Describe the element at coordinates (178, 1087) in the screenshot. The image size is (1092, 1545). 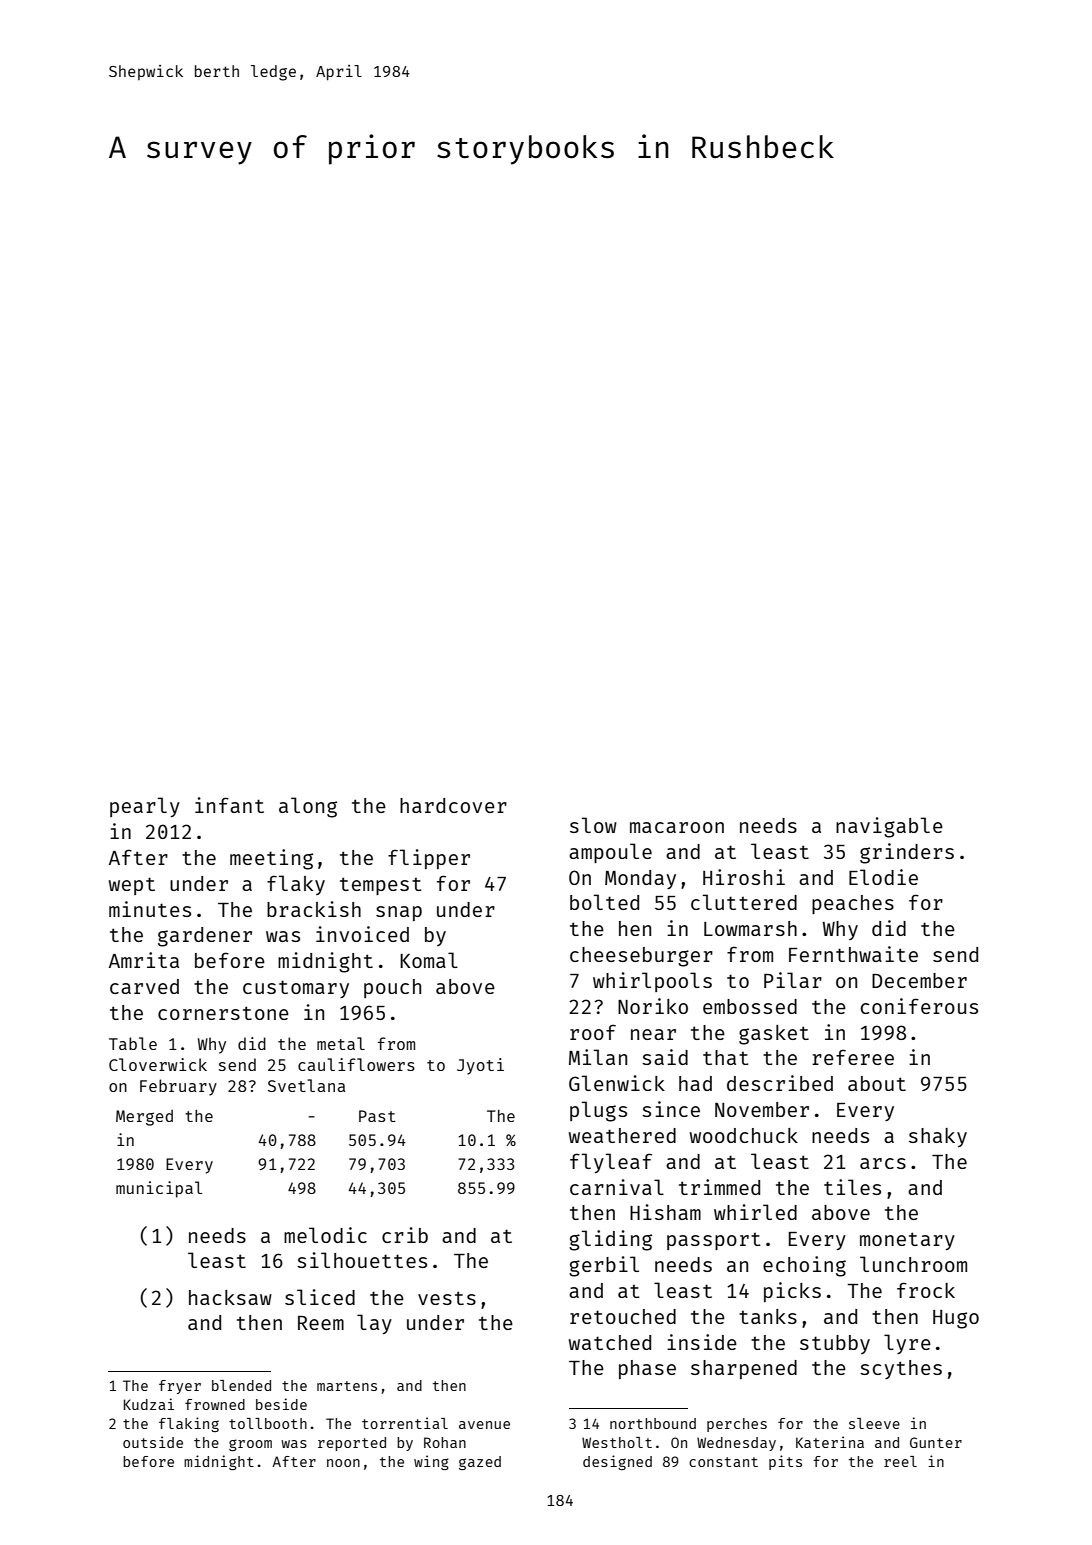
I see `February` at that location.
